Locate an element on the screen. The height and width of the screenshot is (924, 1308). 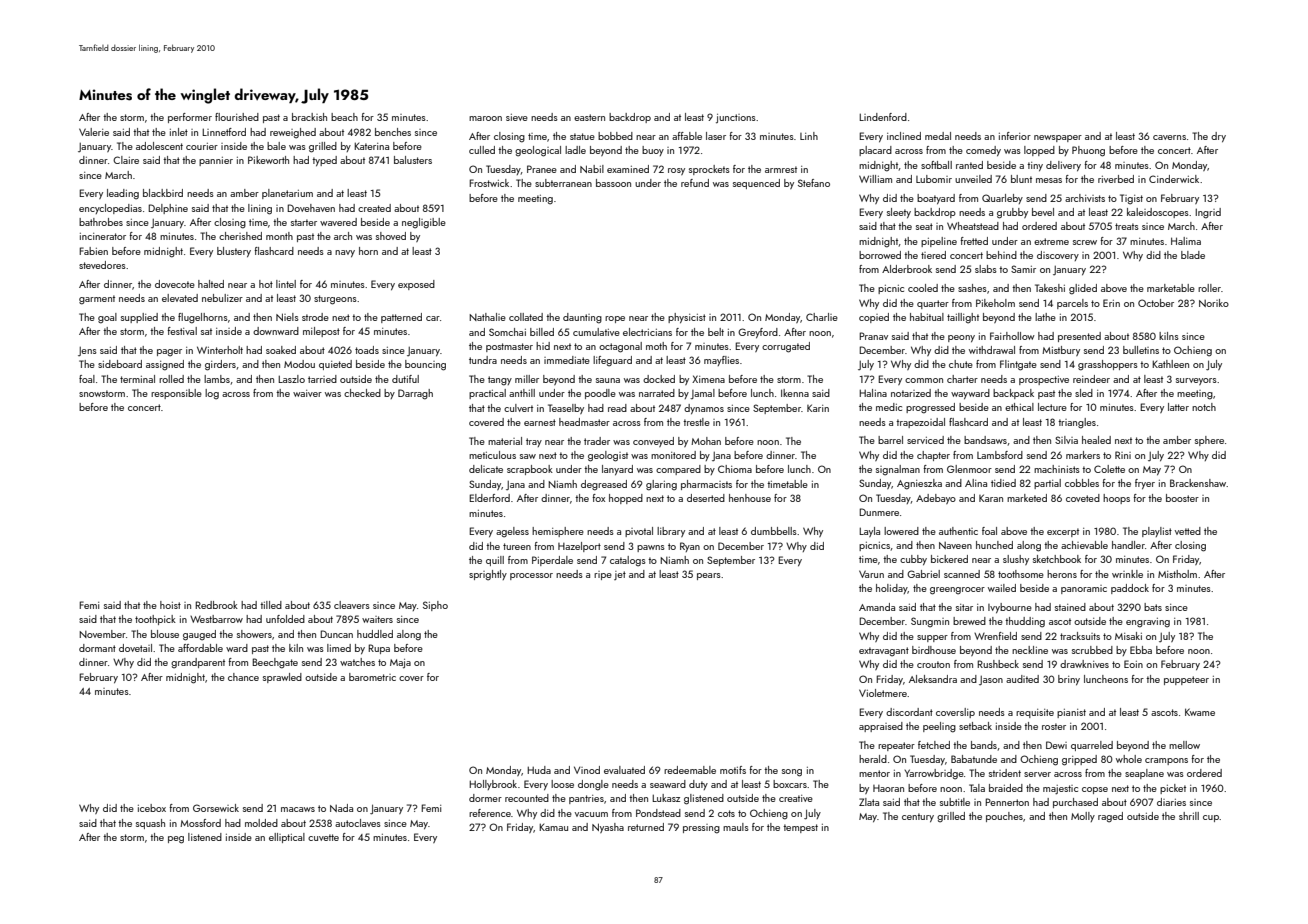
Brackenshaw is located at coordinates (1198, 483).
